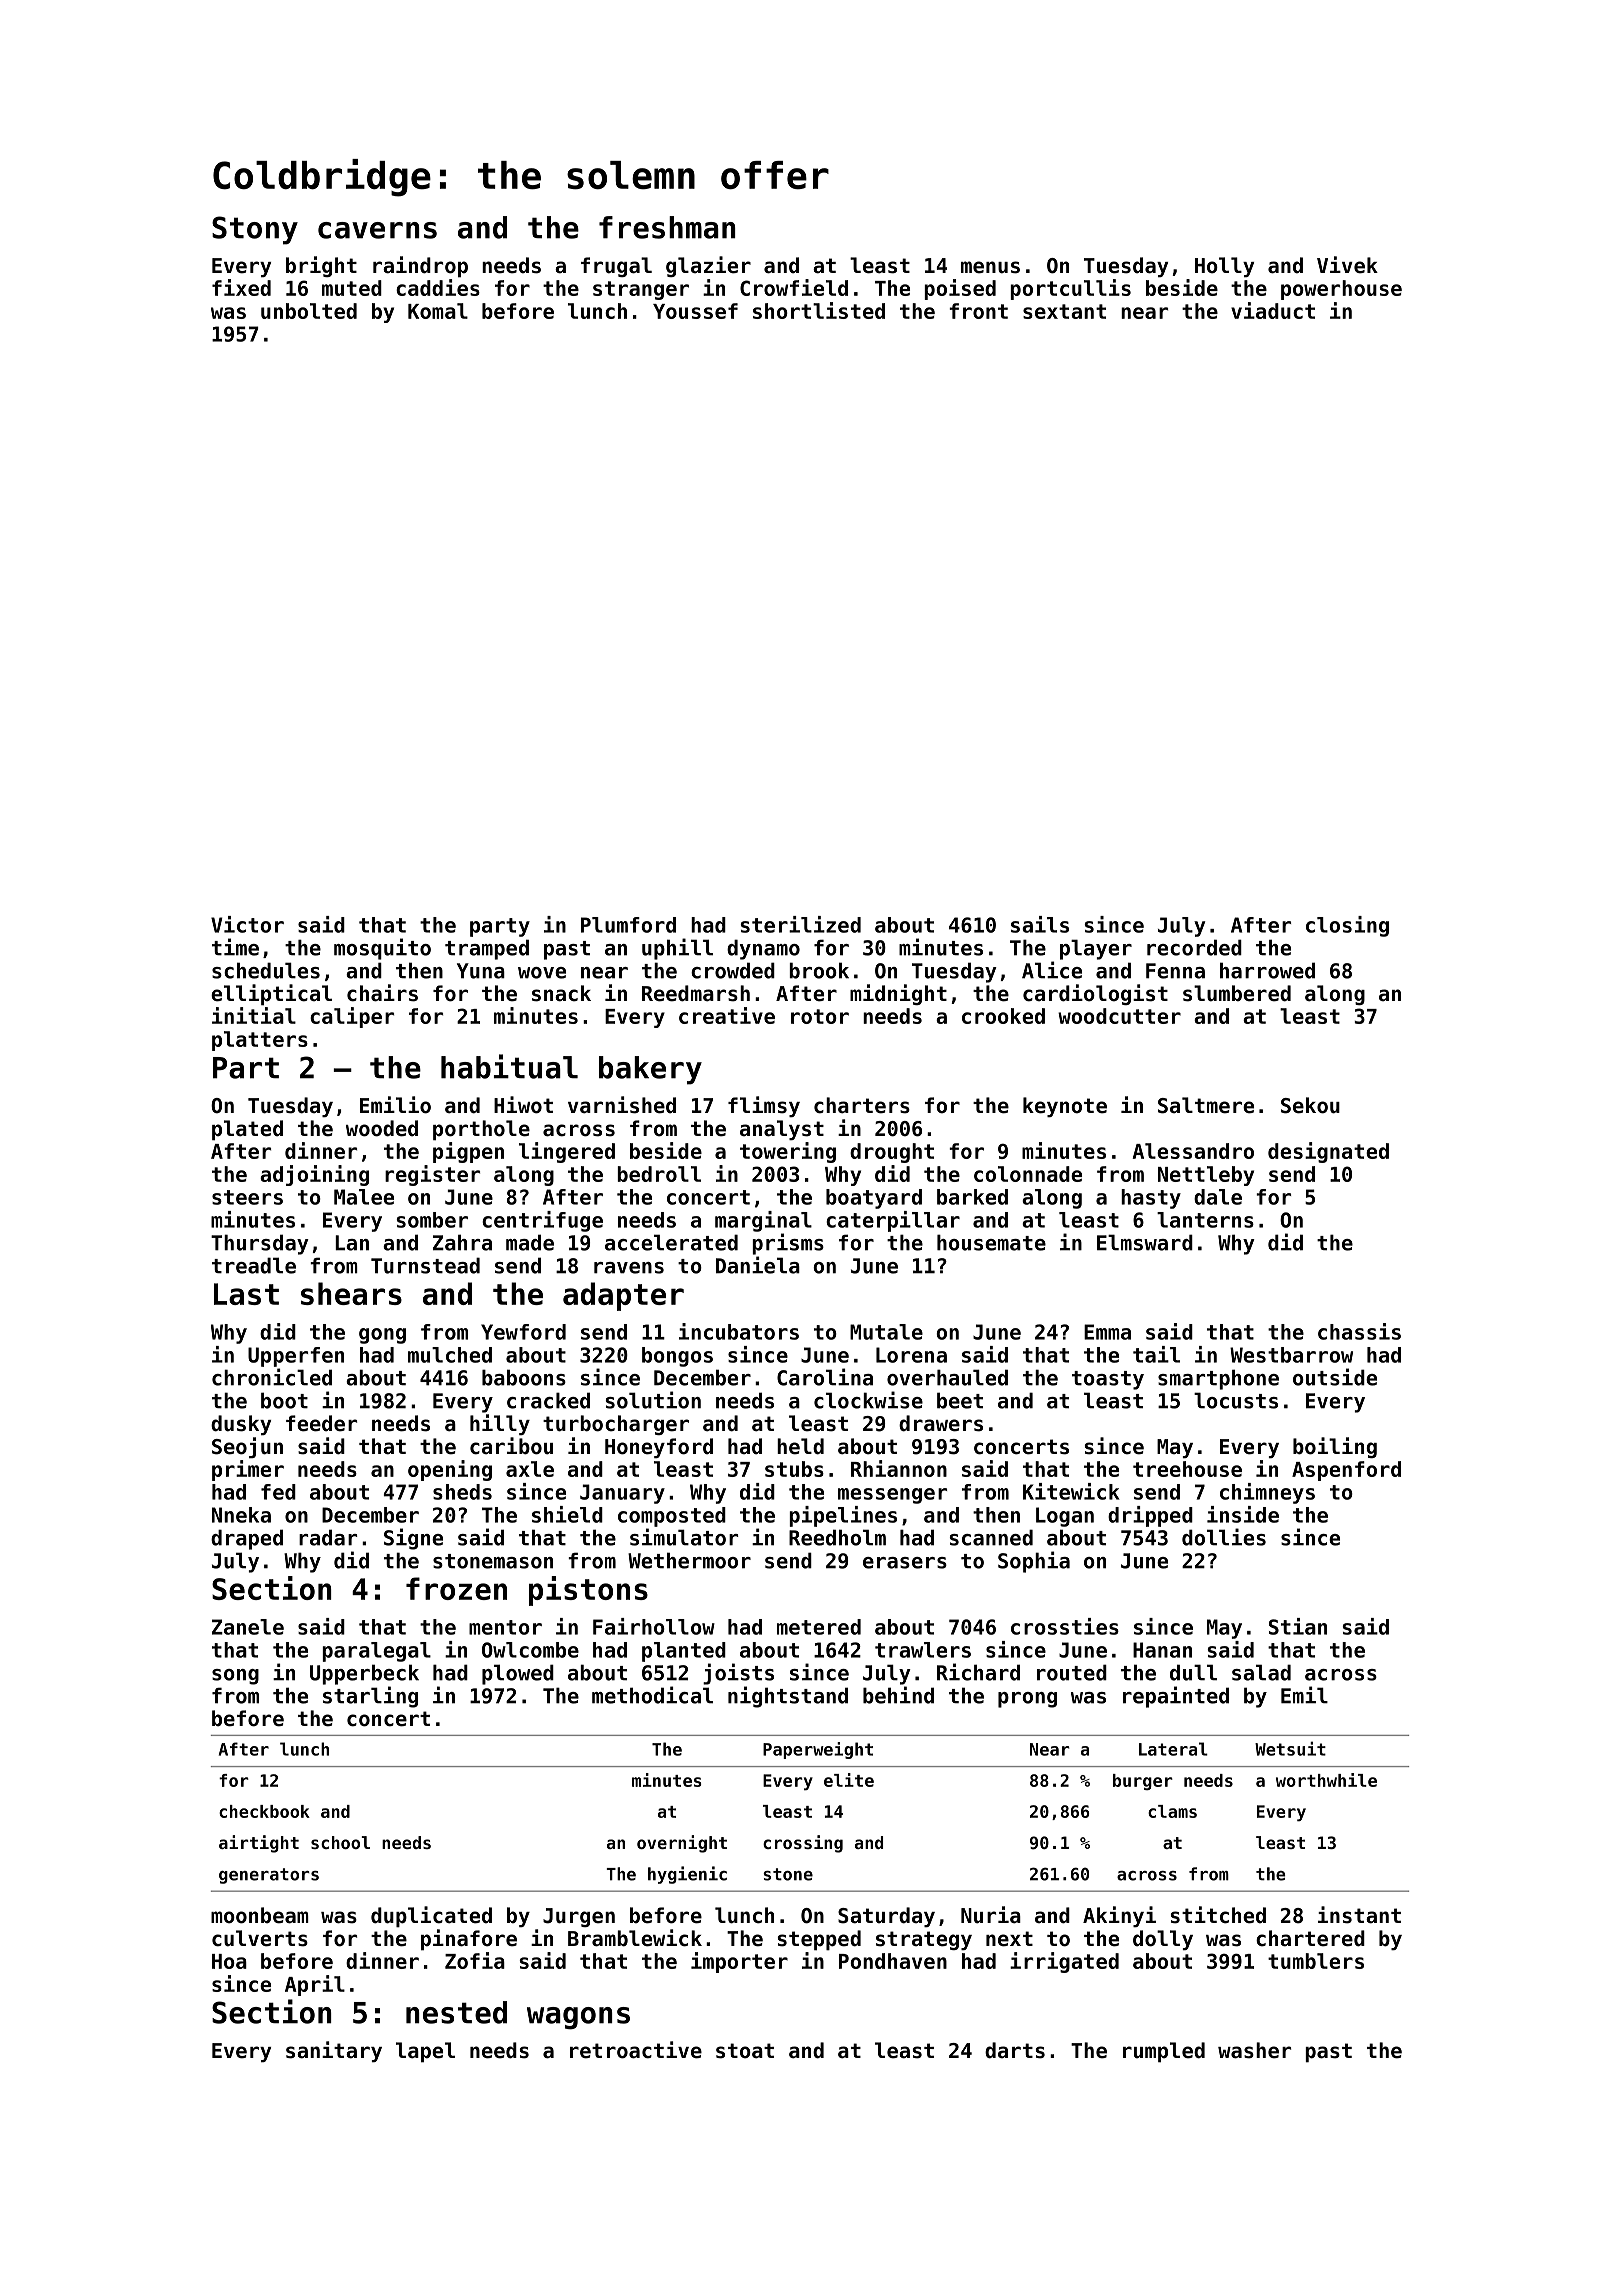 This screenshot has width=1620, height=2292. What do you see at coordinates (438, 287) in the screenshot?
I see `caddies` at bounding box center [438, 287].
